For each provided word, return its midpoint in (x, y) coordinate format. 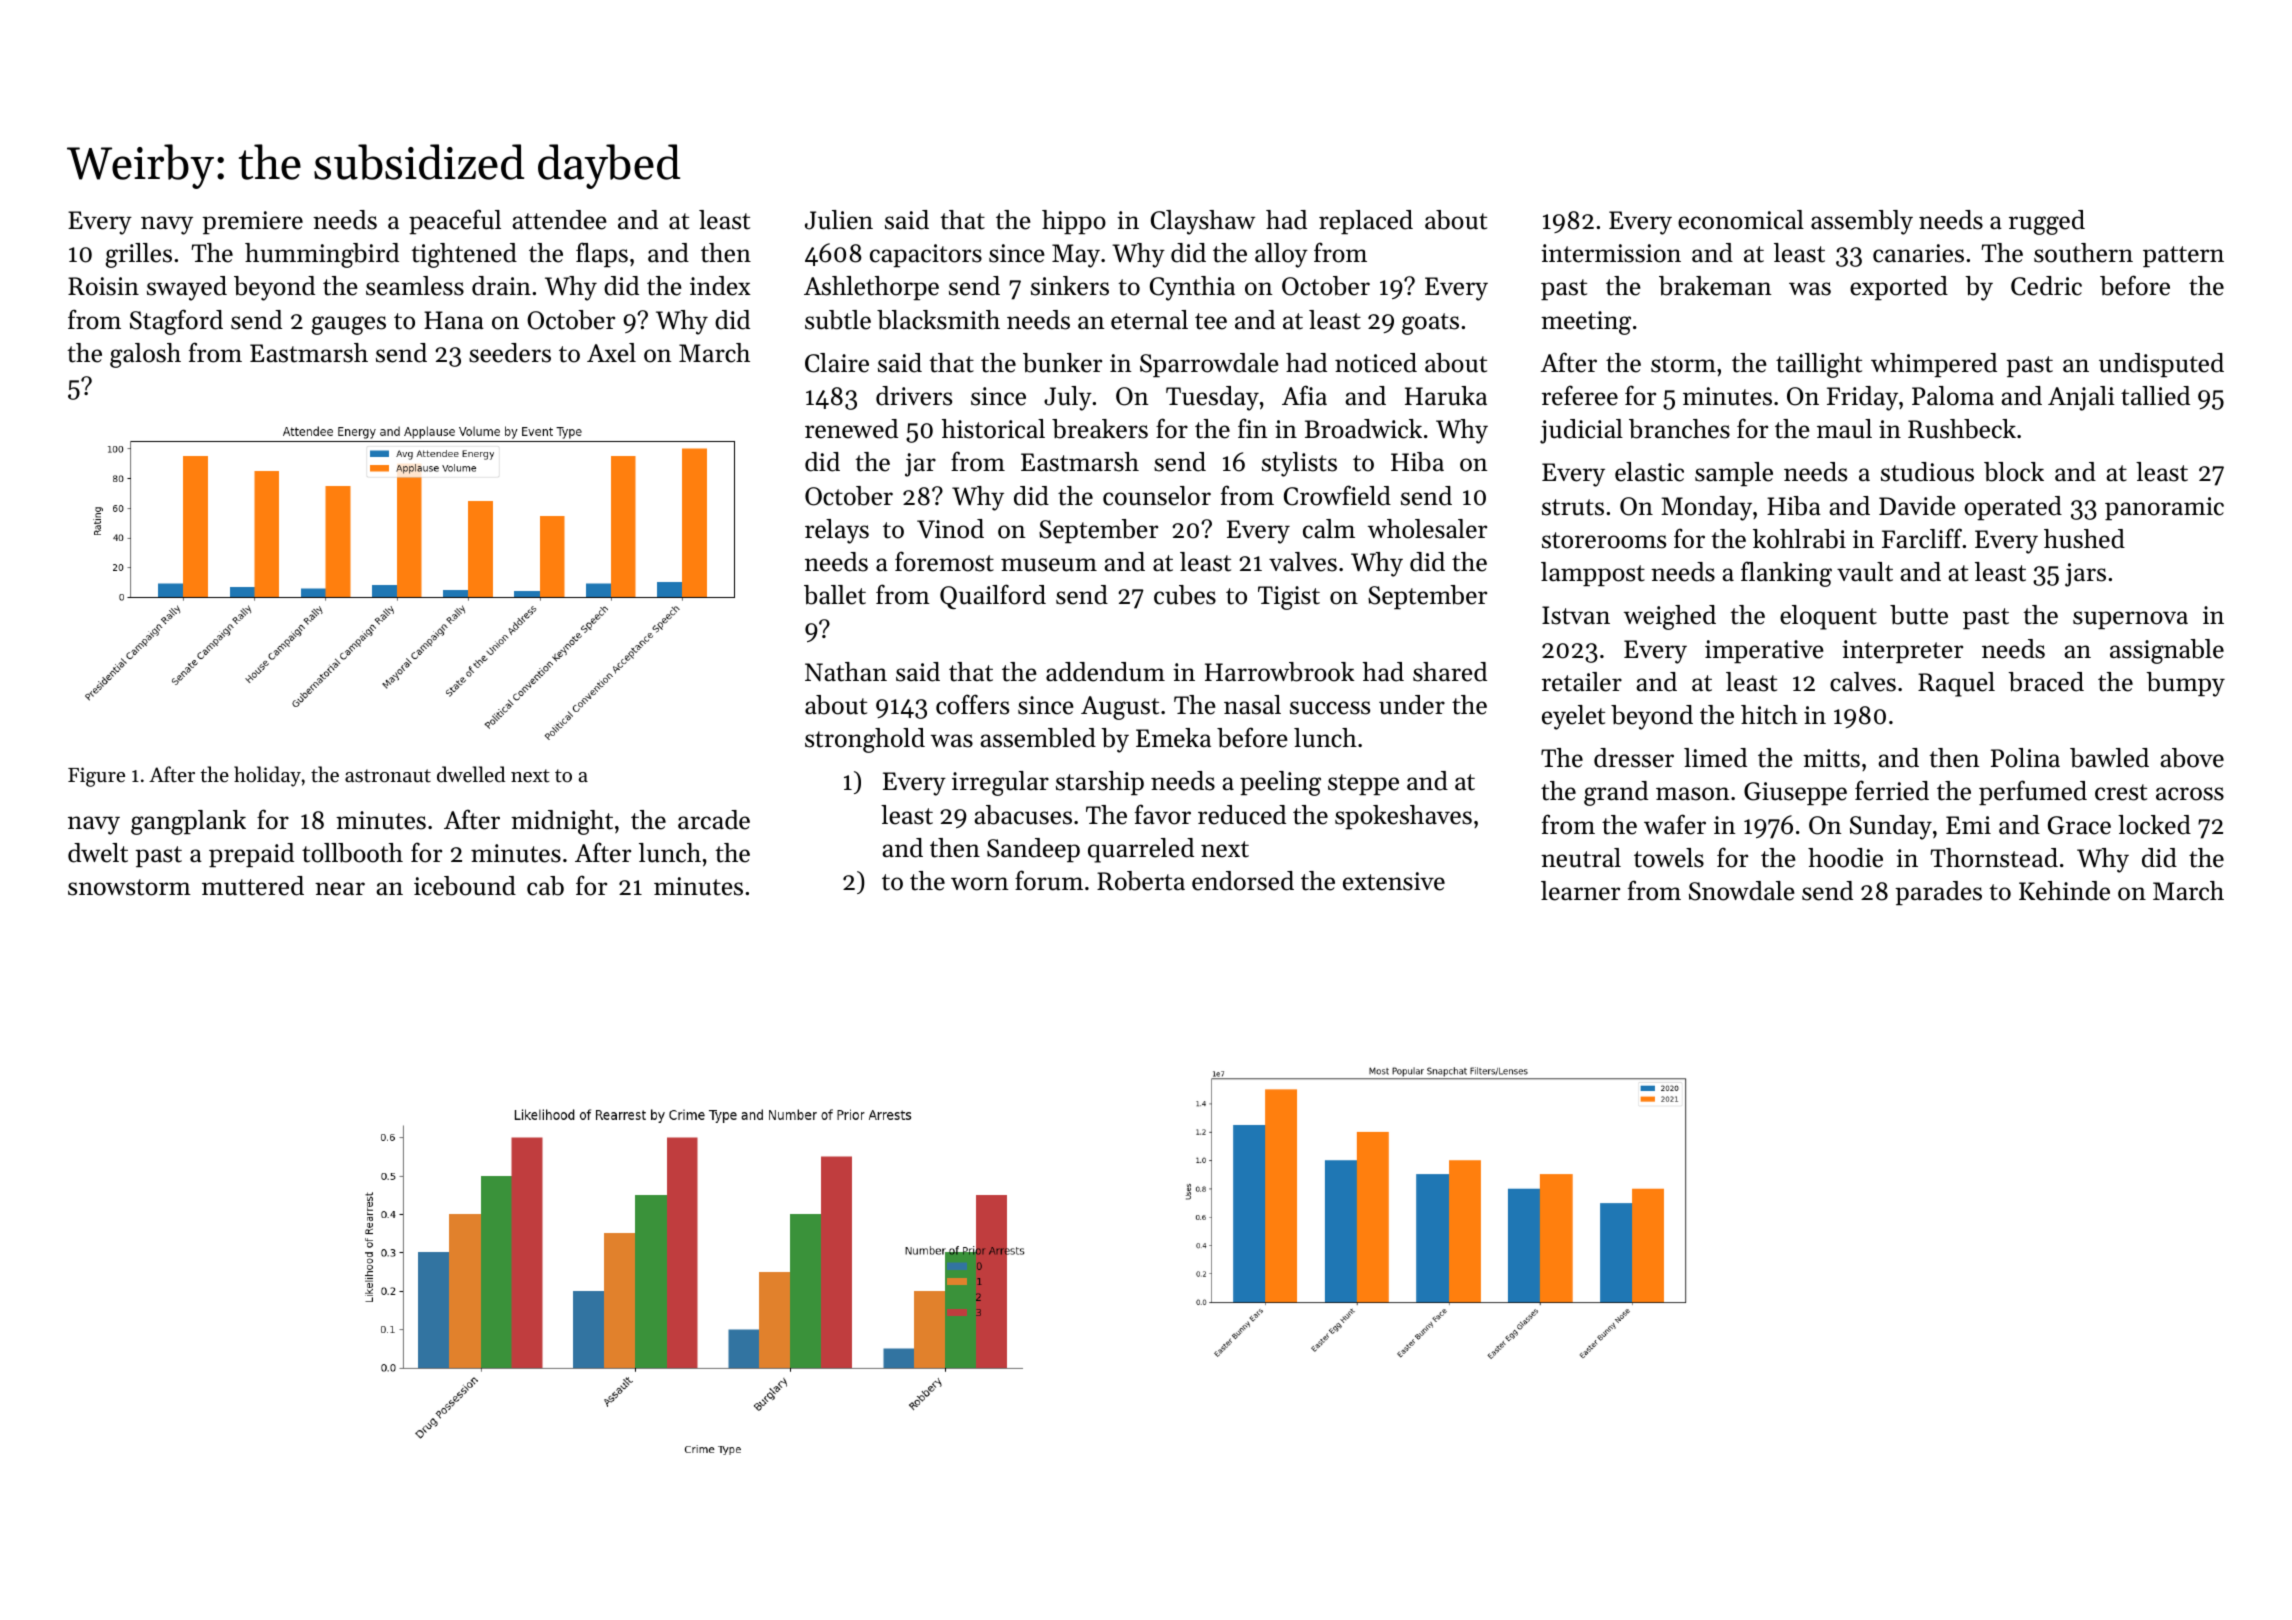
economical (1741, 220)
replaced (1366, 222)
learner (1580, 891)
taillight (1819, 365)
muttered (253, 886)
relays (837, 531)
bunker (1062, 363)
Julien (839, 220)
